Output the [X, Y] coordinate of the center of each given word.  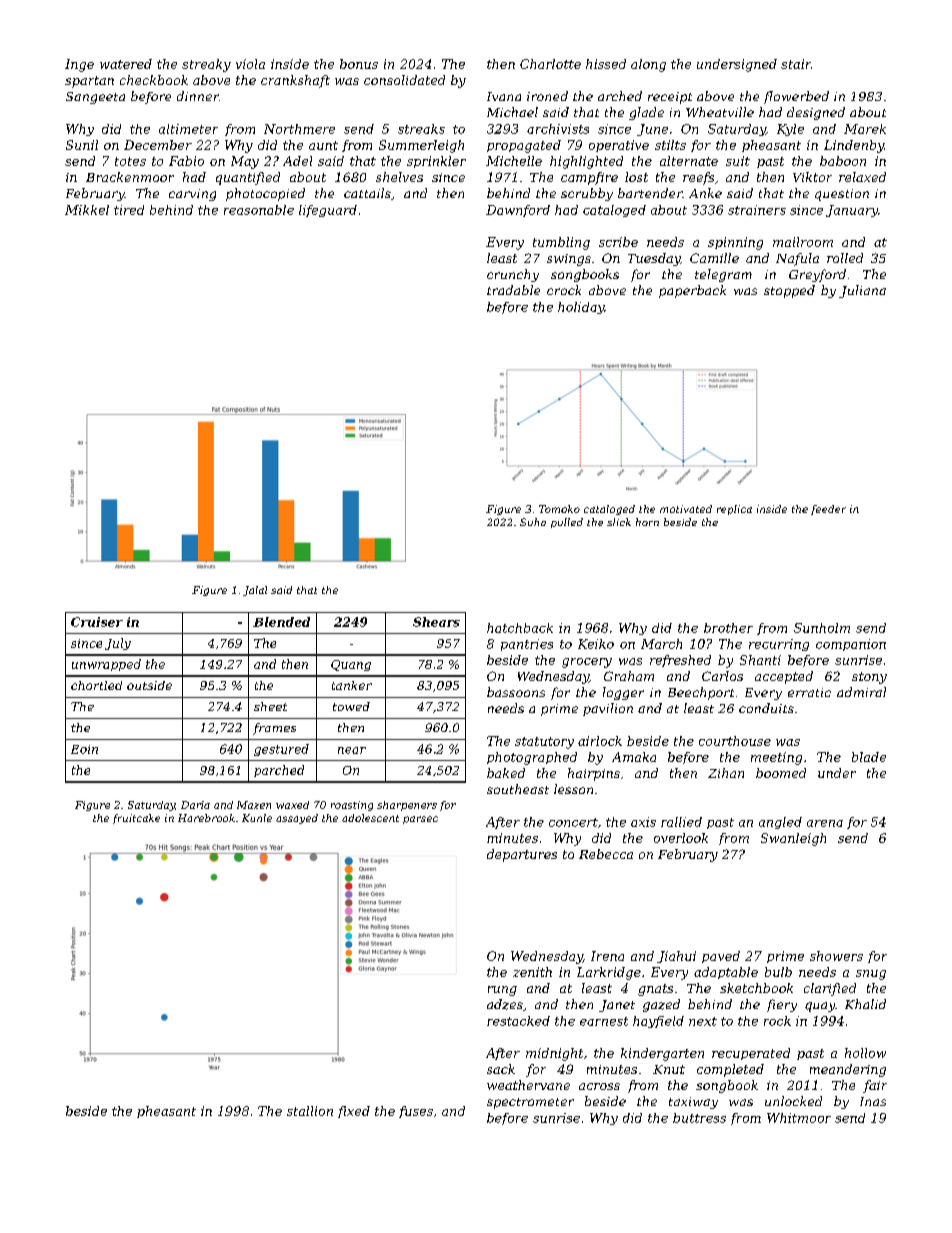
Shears [436, 622]
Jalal [255, 591]
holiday [581, 308]
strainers [757, 210]
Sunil [82, 145]
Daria [195, 805]
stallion [310, 1111]
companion [851, 645]
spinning [735, 243]
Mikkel [87, 210]
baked [506, 773]
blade [869, 757]
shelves [399, 177]
